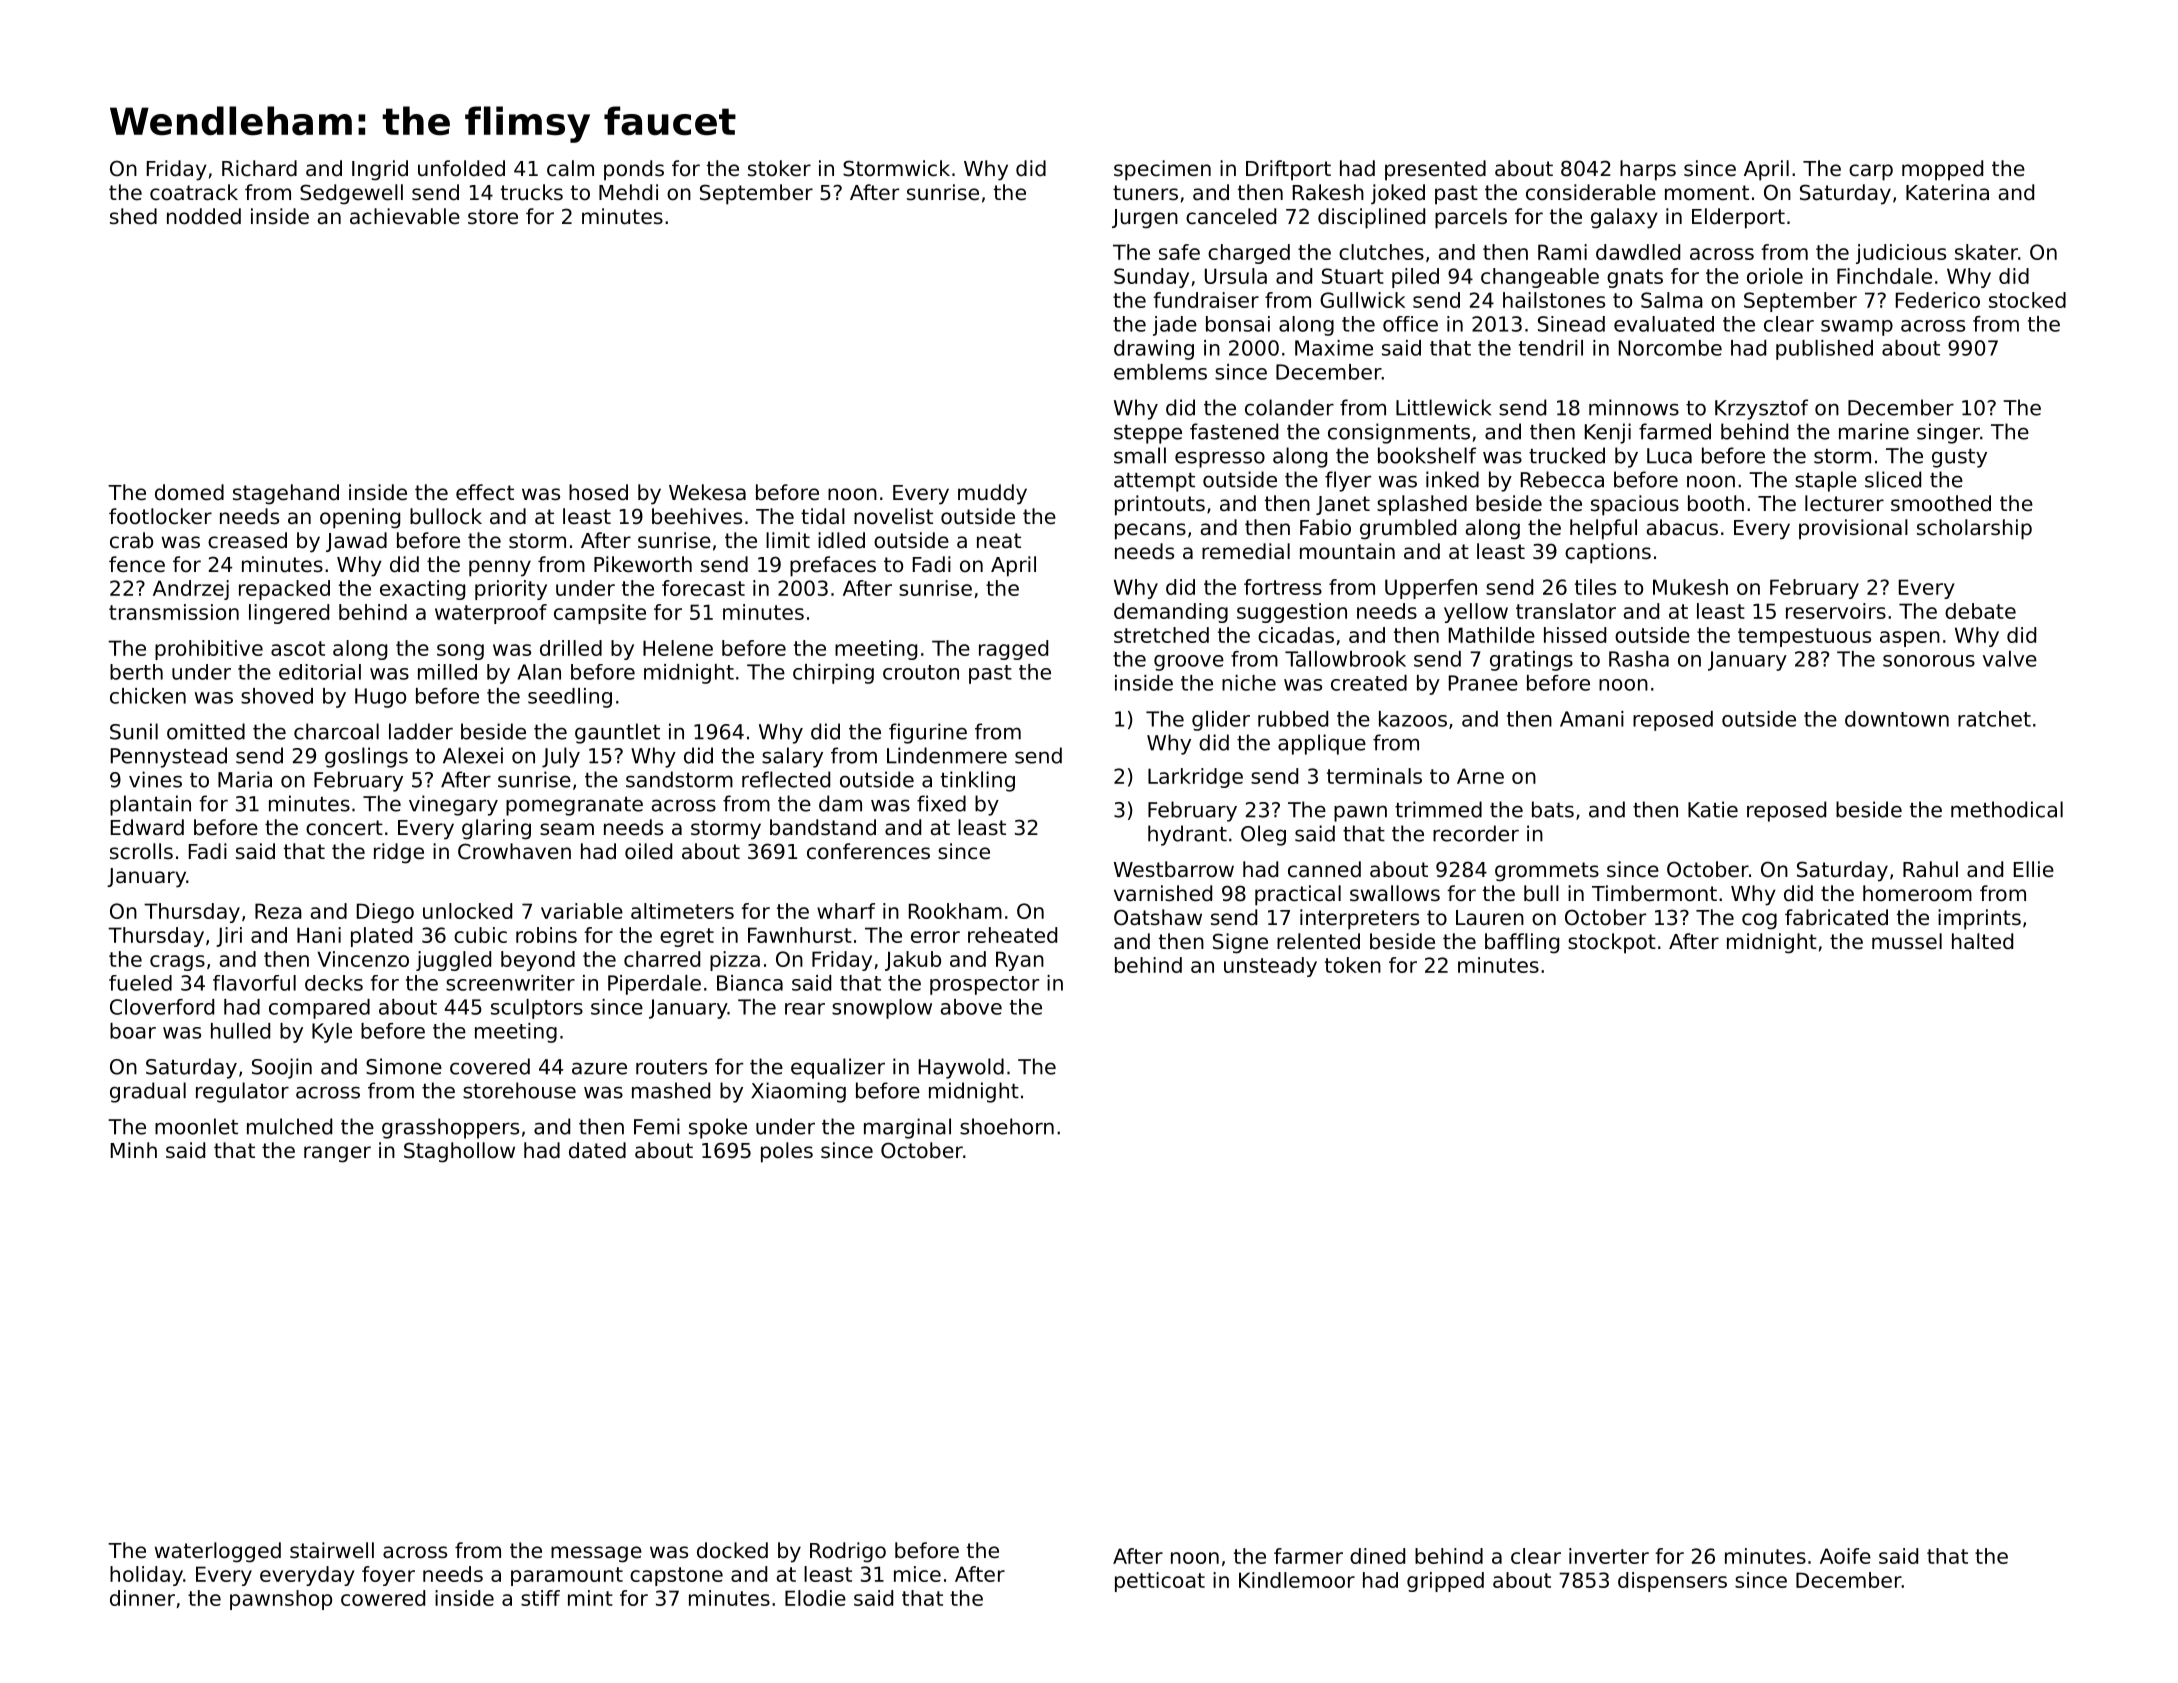  What do you see at coordinates (792, 757) in the document?
I see `salary` at bounding box center [792, 757].
